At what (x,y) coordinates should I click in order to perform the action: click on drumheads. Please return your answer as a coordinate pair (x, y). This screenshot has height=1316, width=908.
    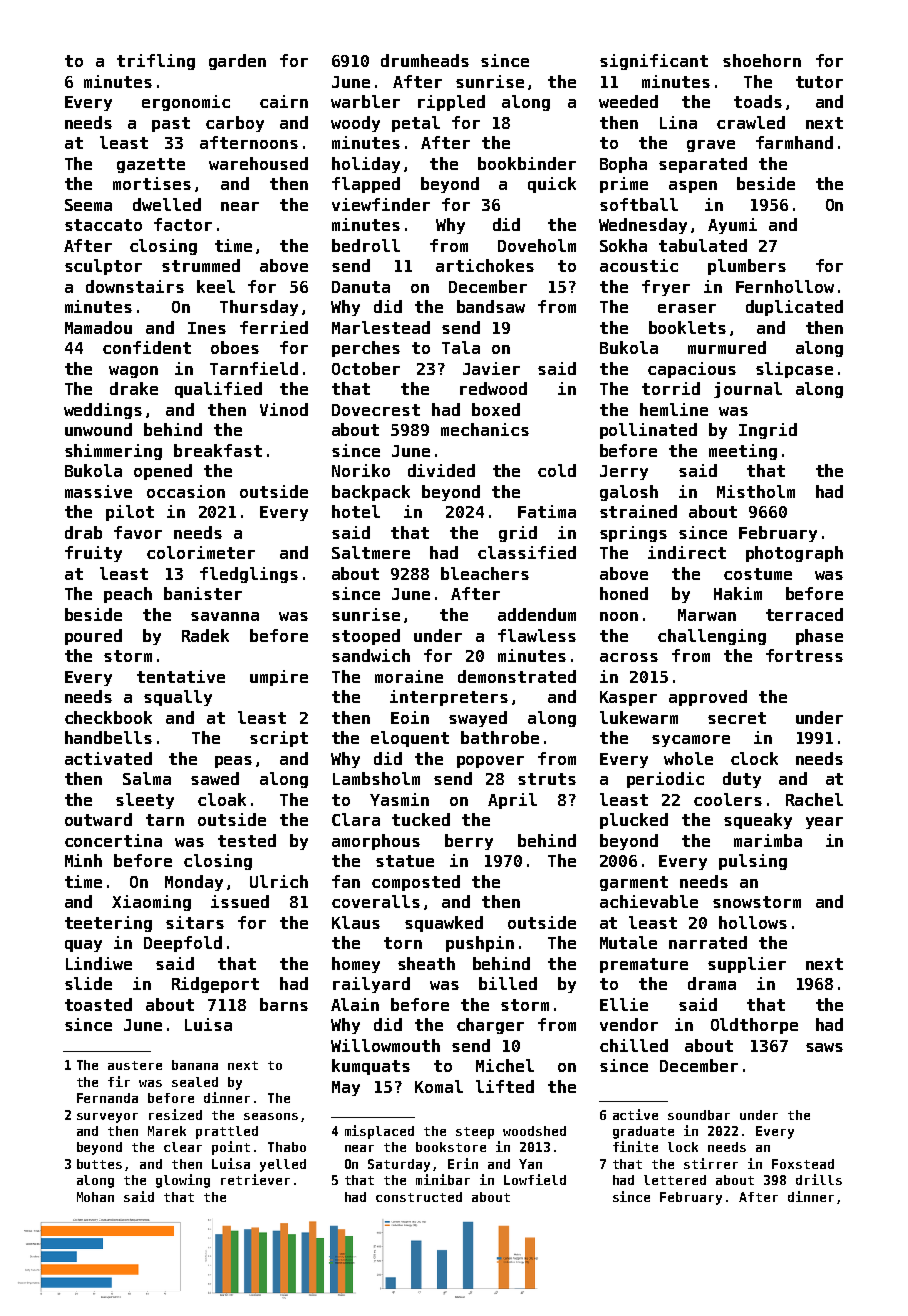
    Looking at the image, I should click on (425, 60).
